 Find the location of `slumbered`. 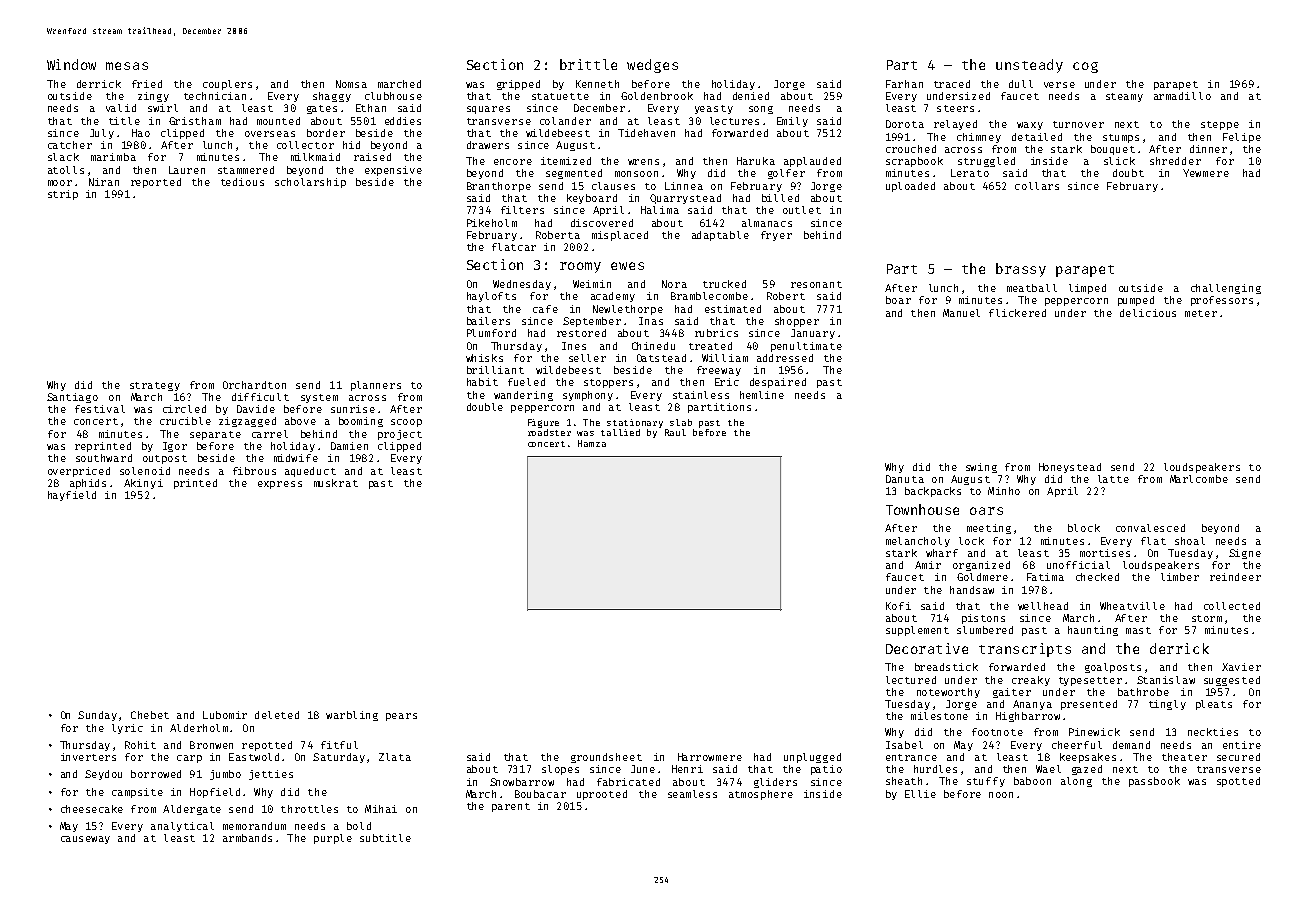

slumbered is located at coordinates (985, 630).
